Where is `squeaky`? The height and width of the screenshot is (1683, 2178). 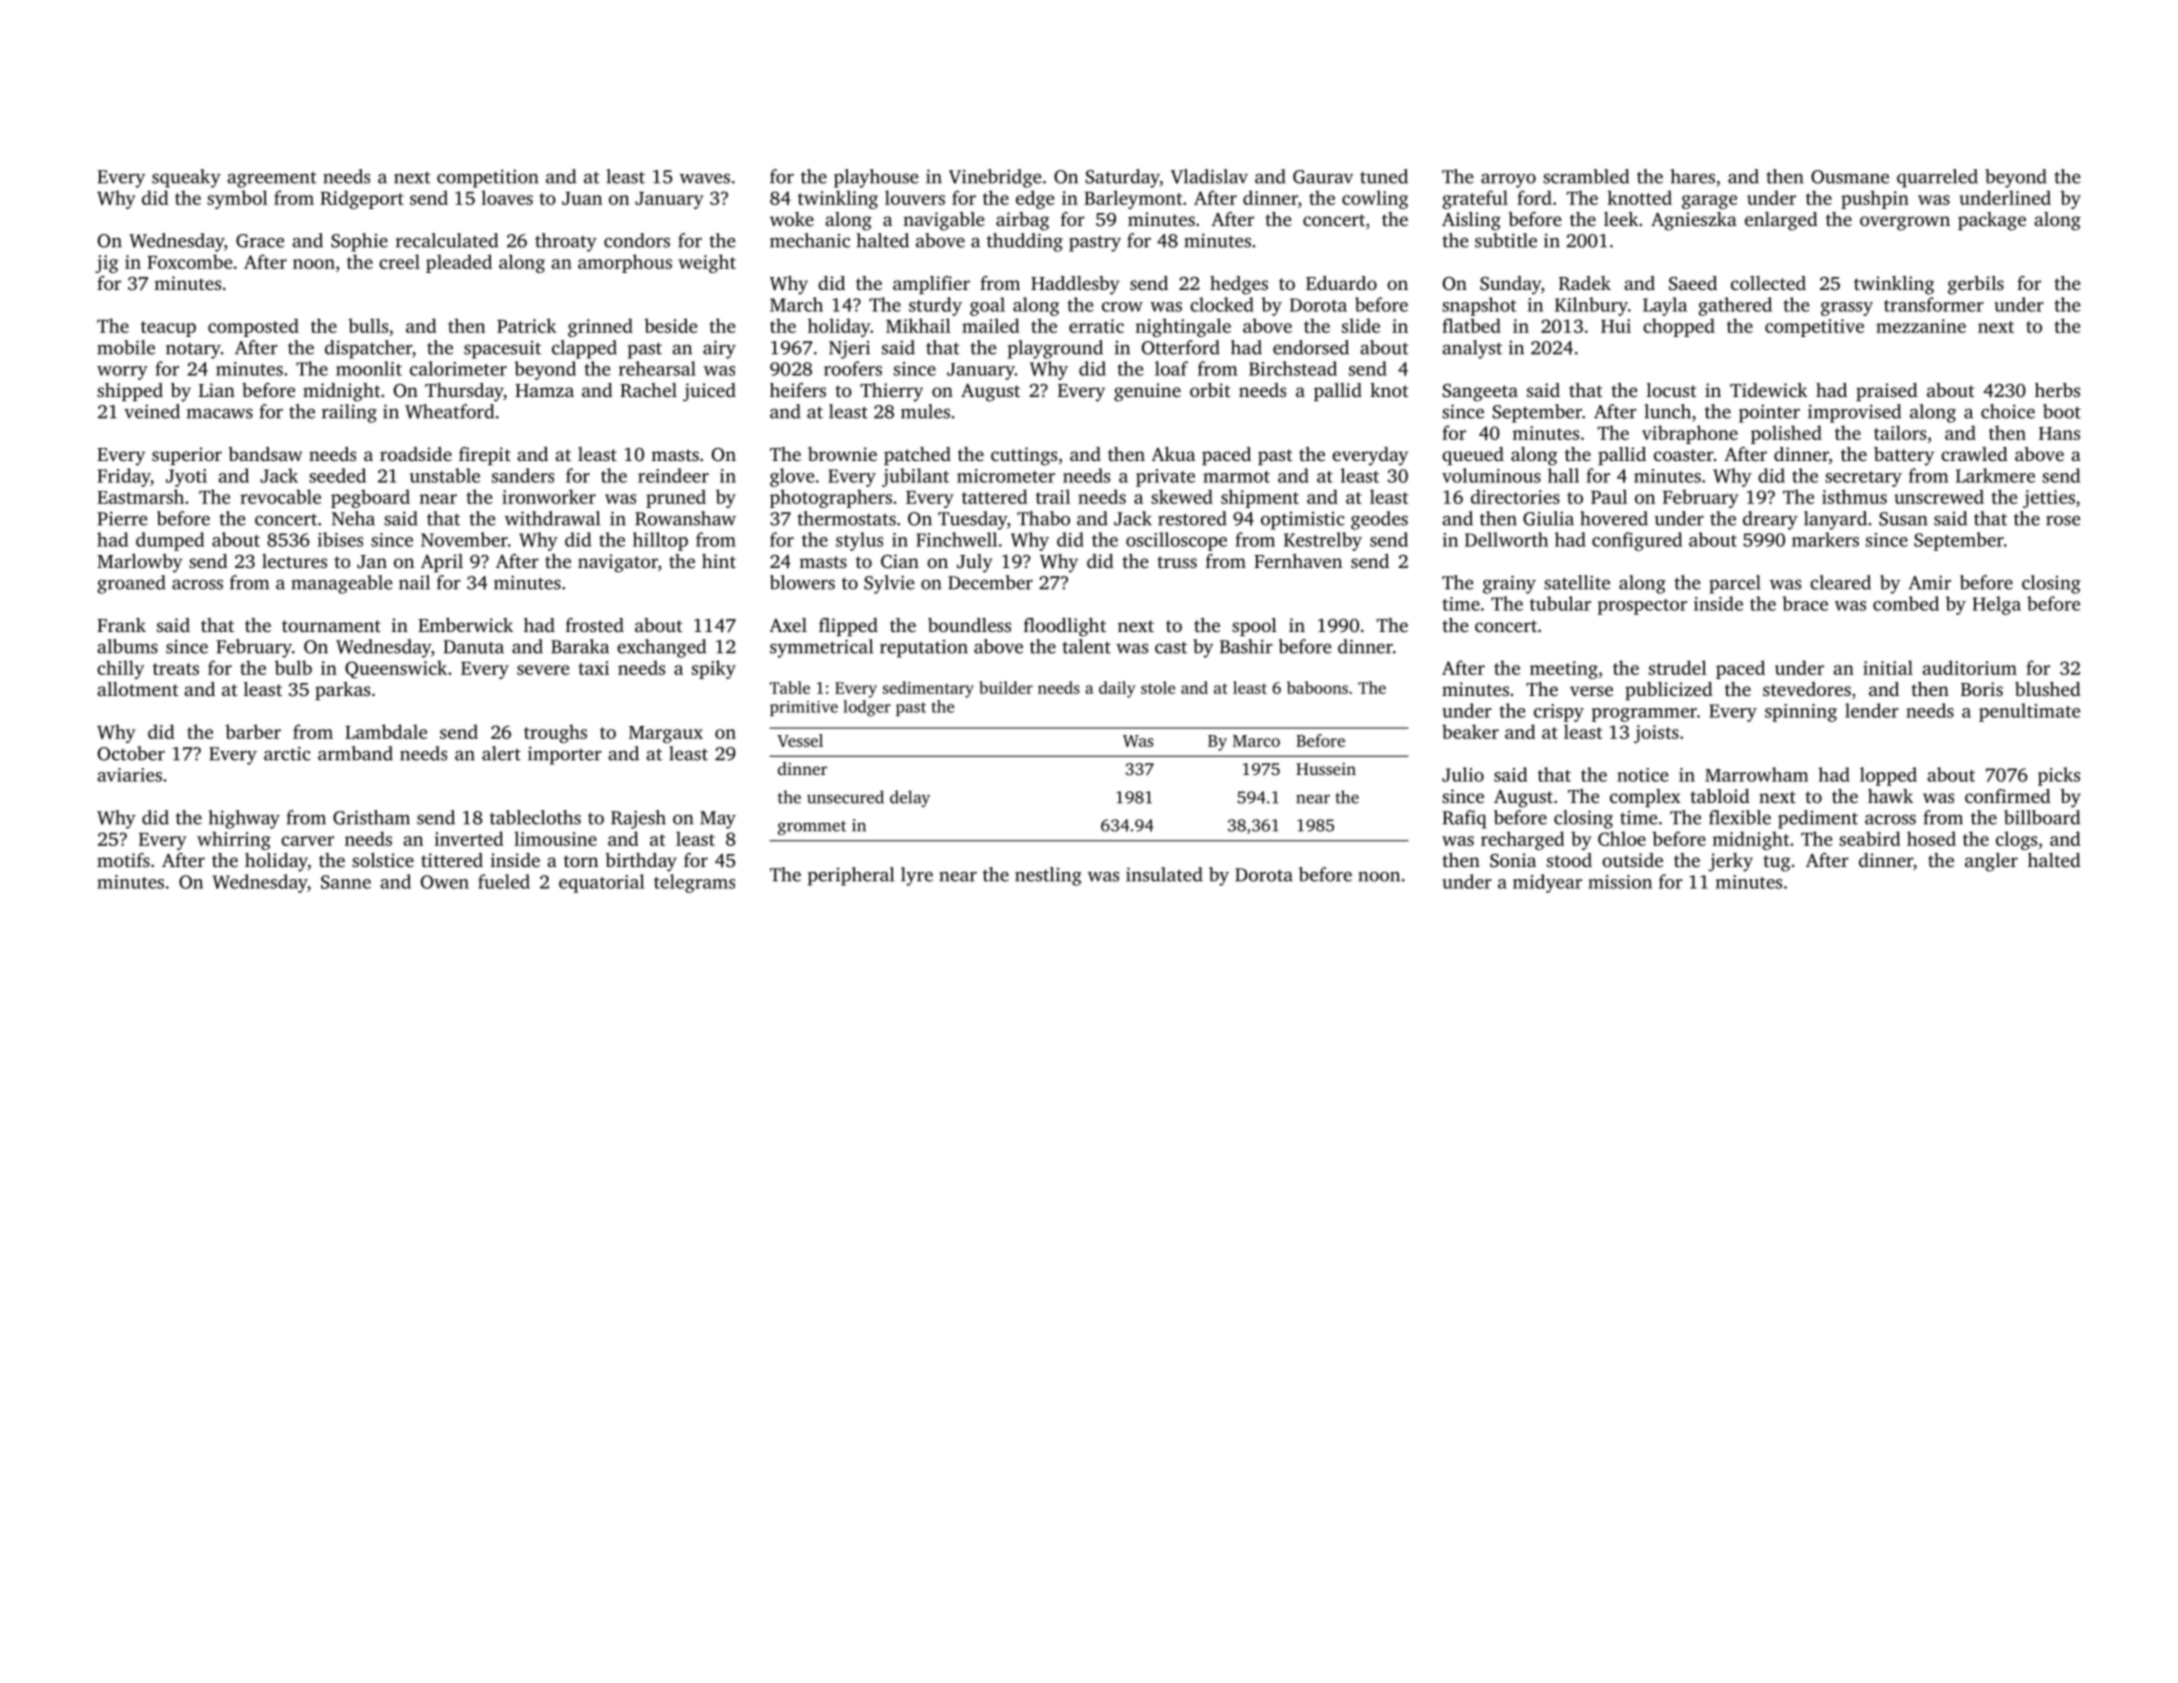 squeaky is located at coordinates (186, 178).
